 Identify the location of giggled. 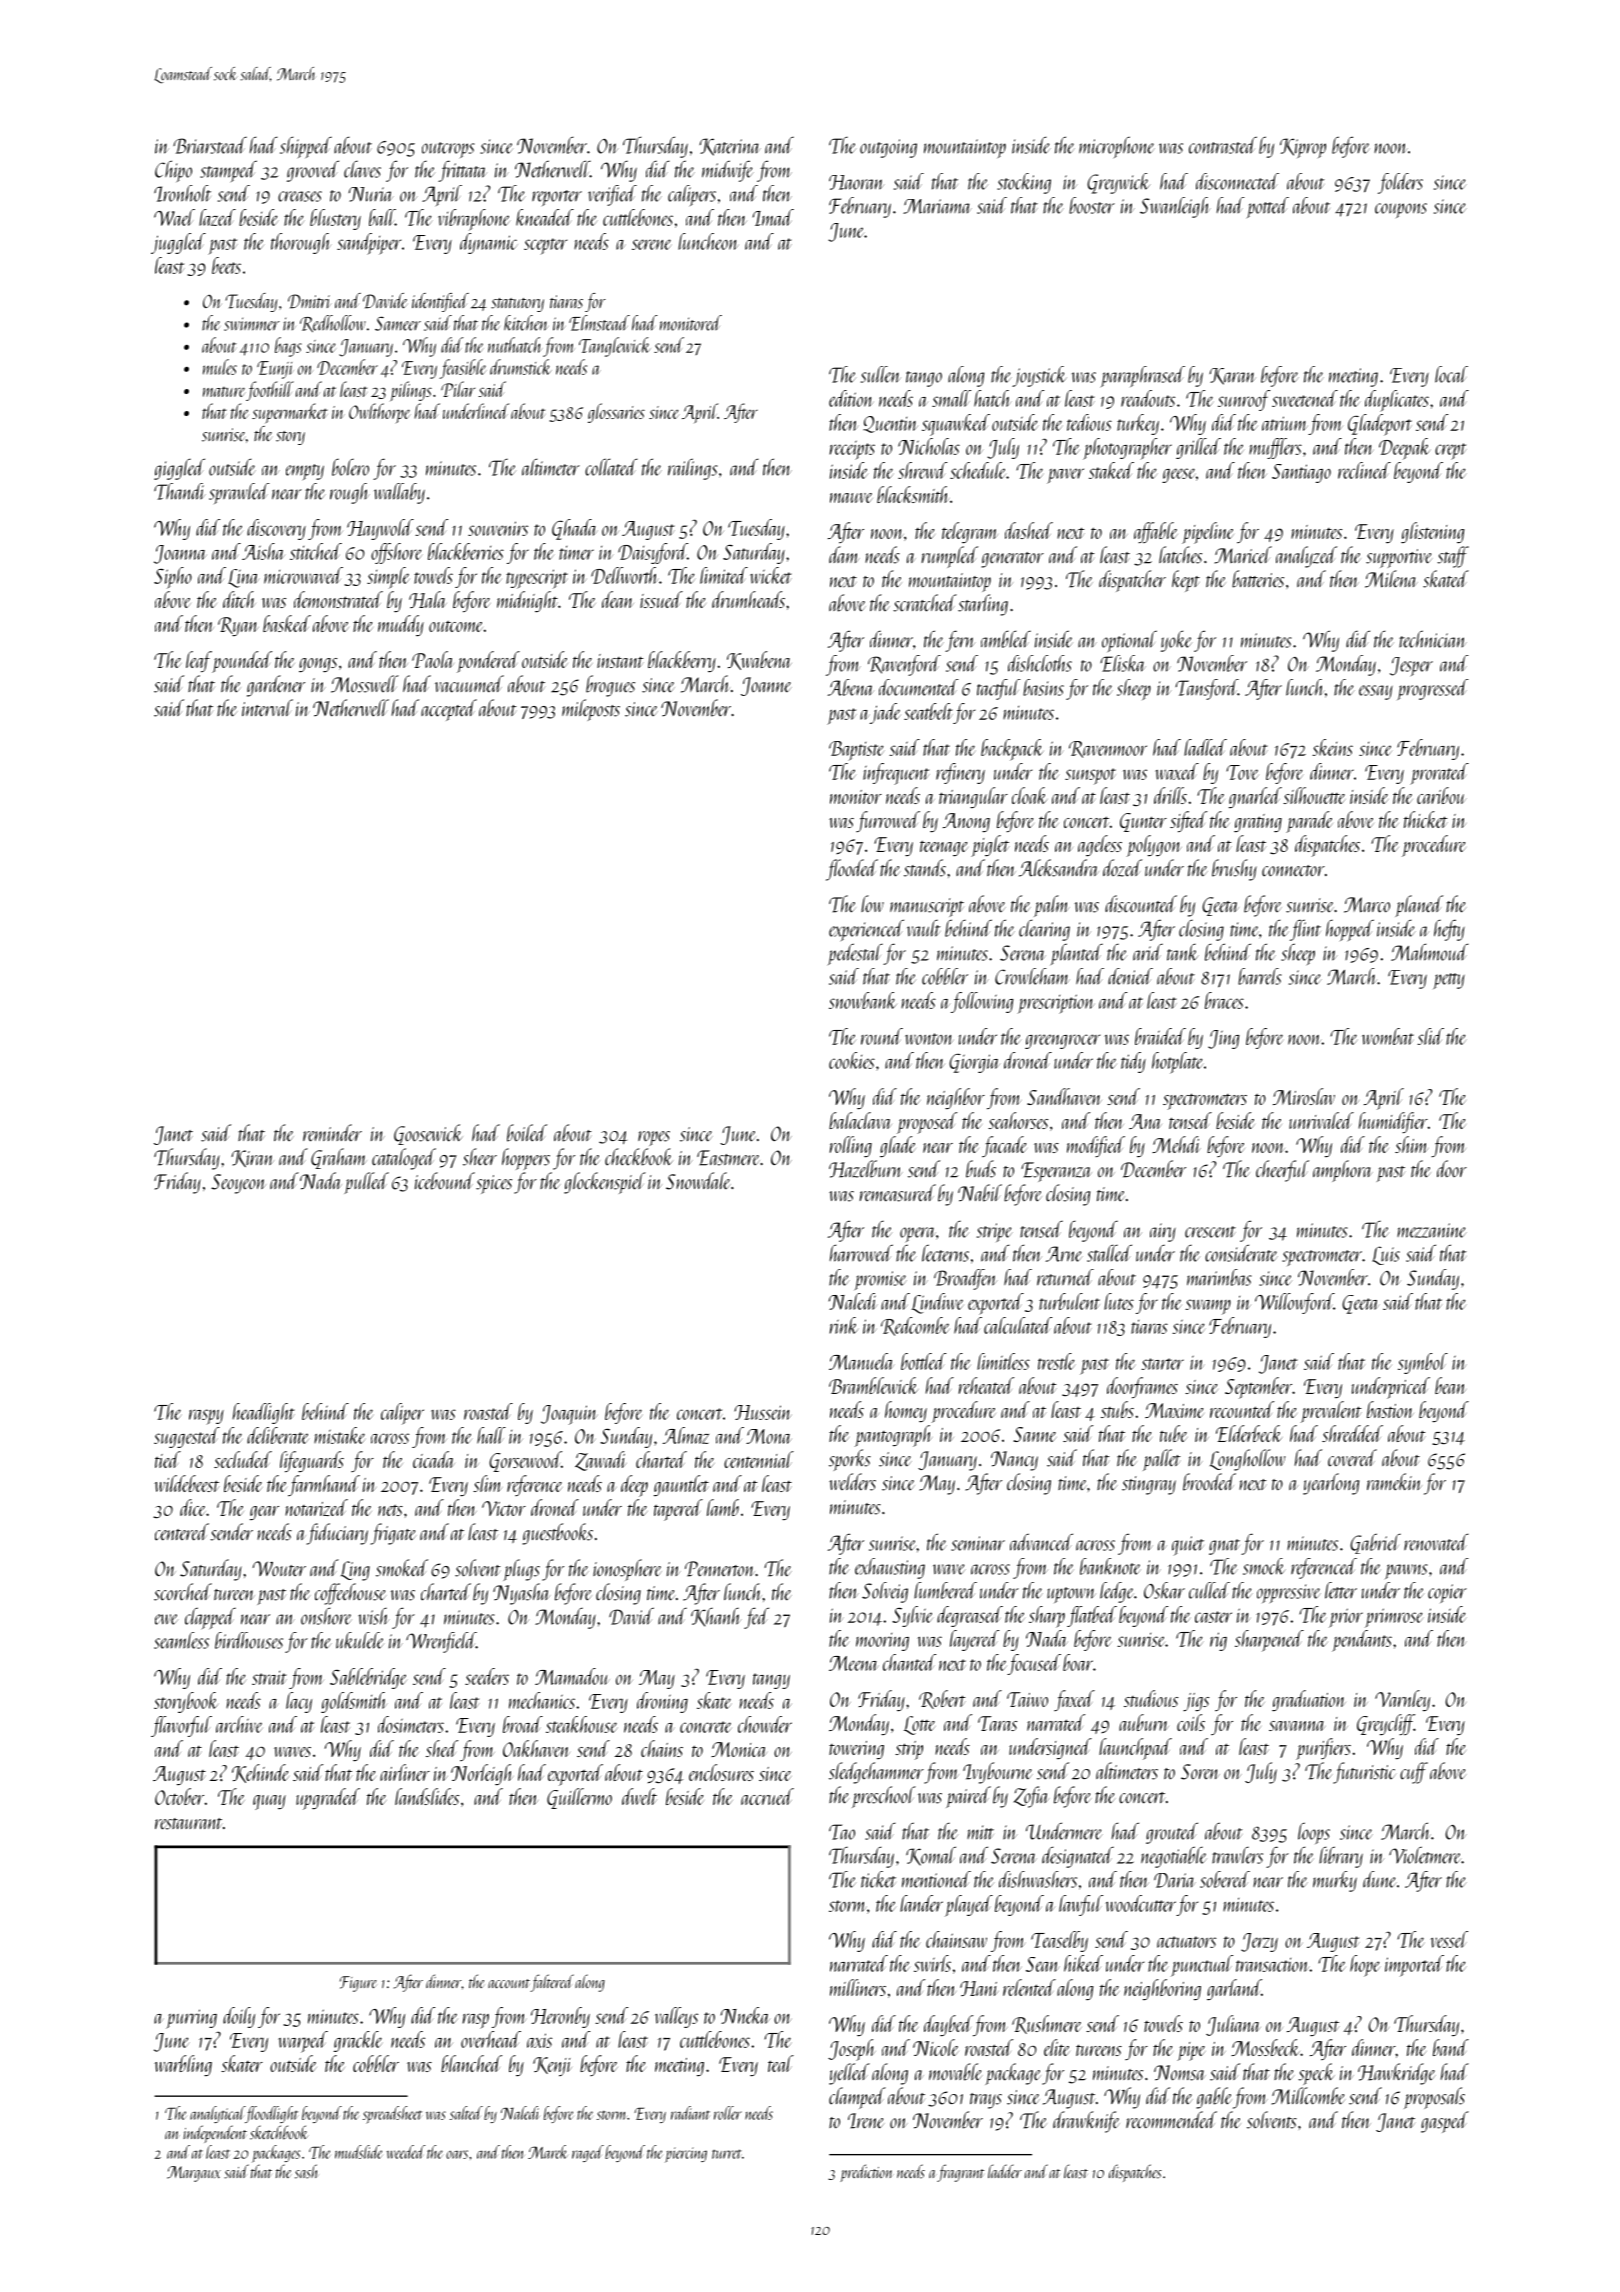
(179, 469).
